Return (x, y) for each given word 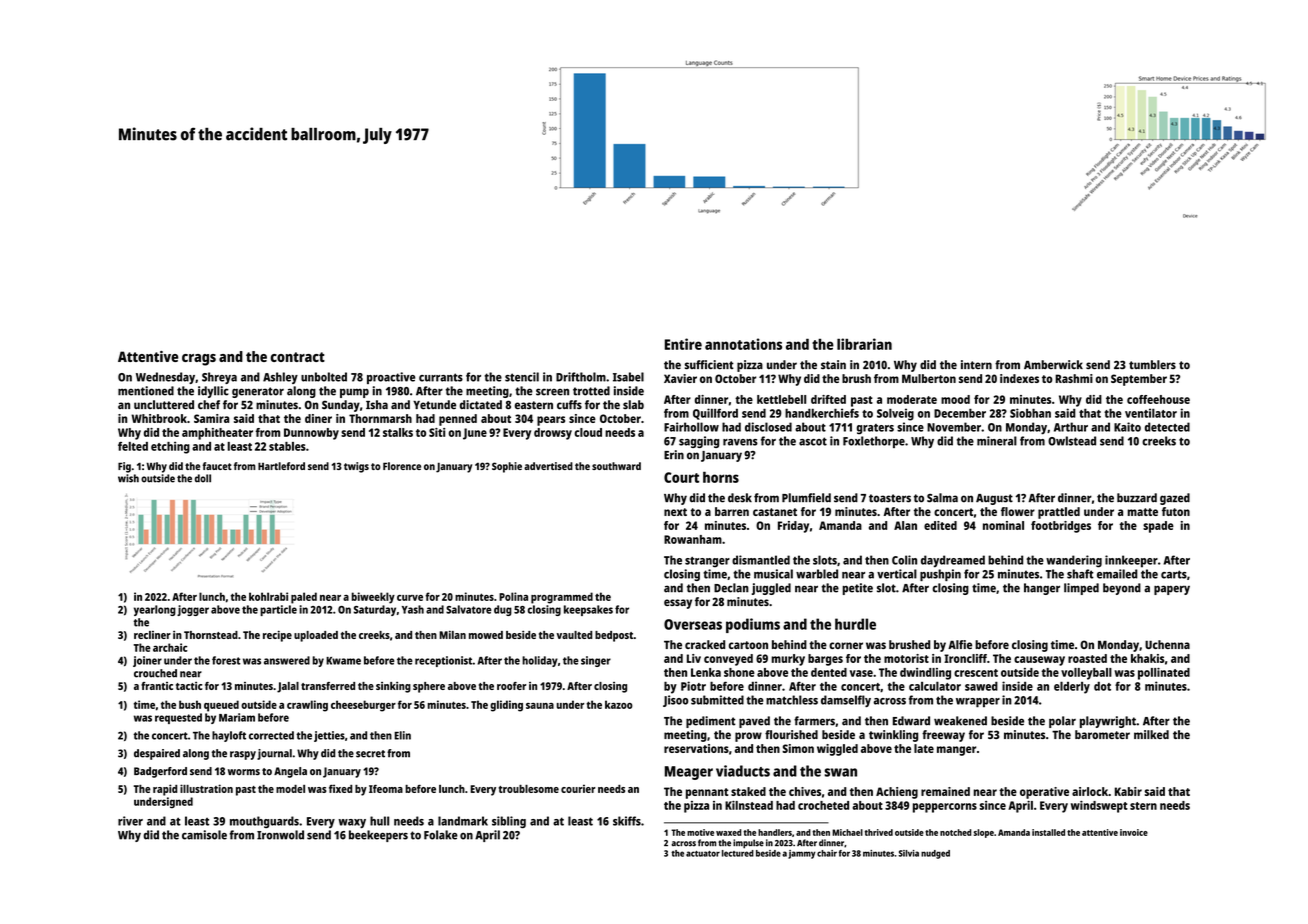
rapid (165, 790)
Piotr (693, 686)
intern (976, 364)
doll (203, 478)
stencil (522, 377)
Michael (847, 832)
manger (956, 751)
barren (732, 511)
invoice (1134, 832)
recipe (277, 636)
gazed (1175, 499)
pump (354, 393)
